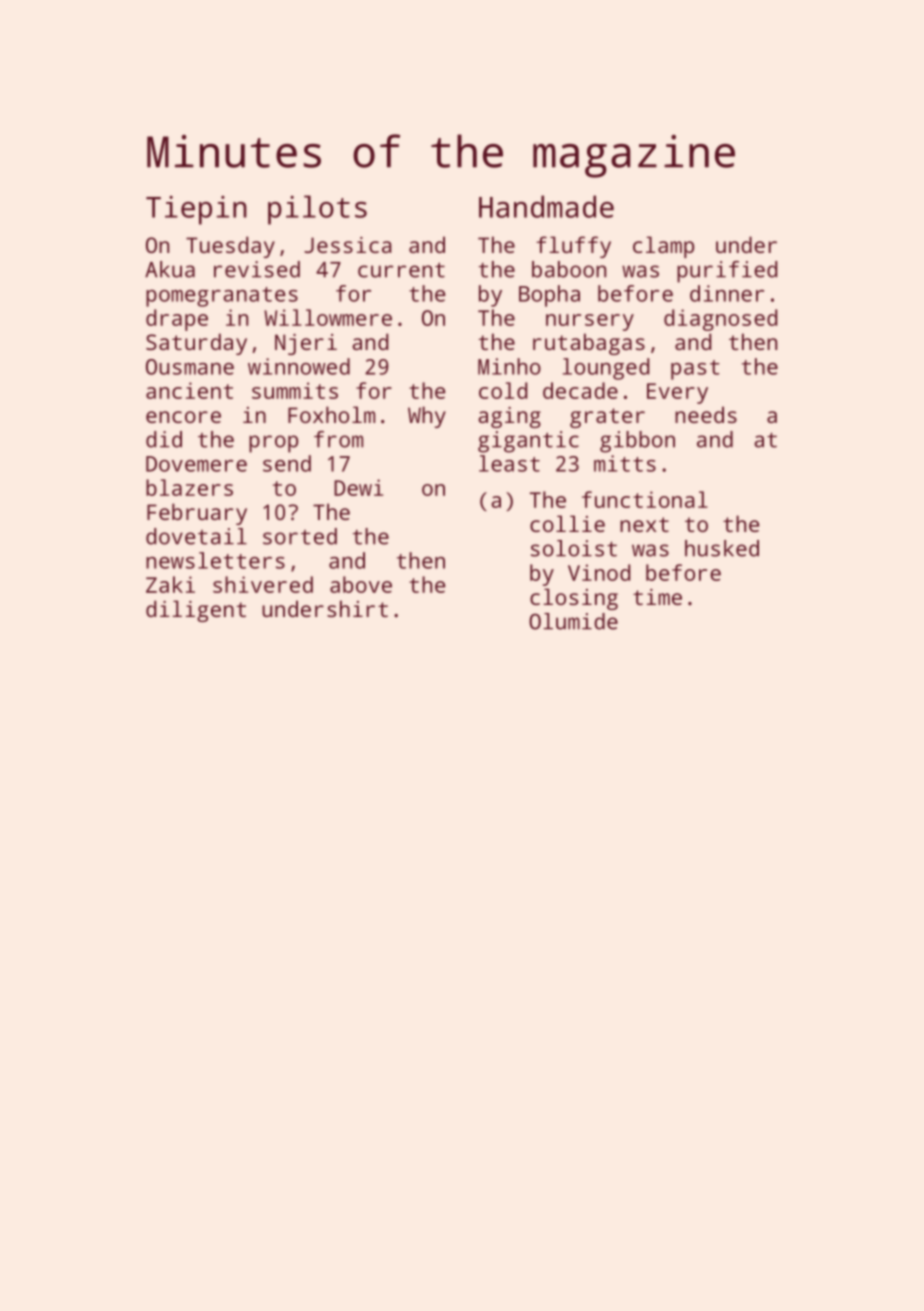  I want to click on baboon, so click(569, 269).
